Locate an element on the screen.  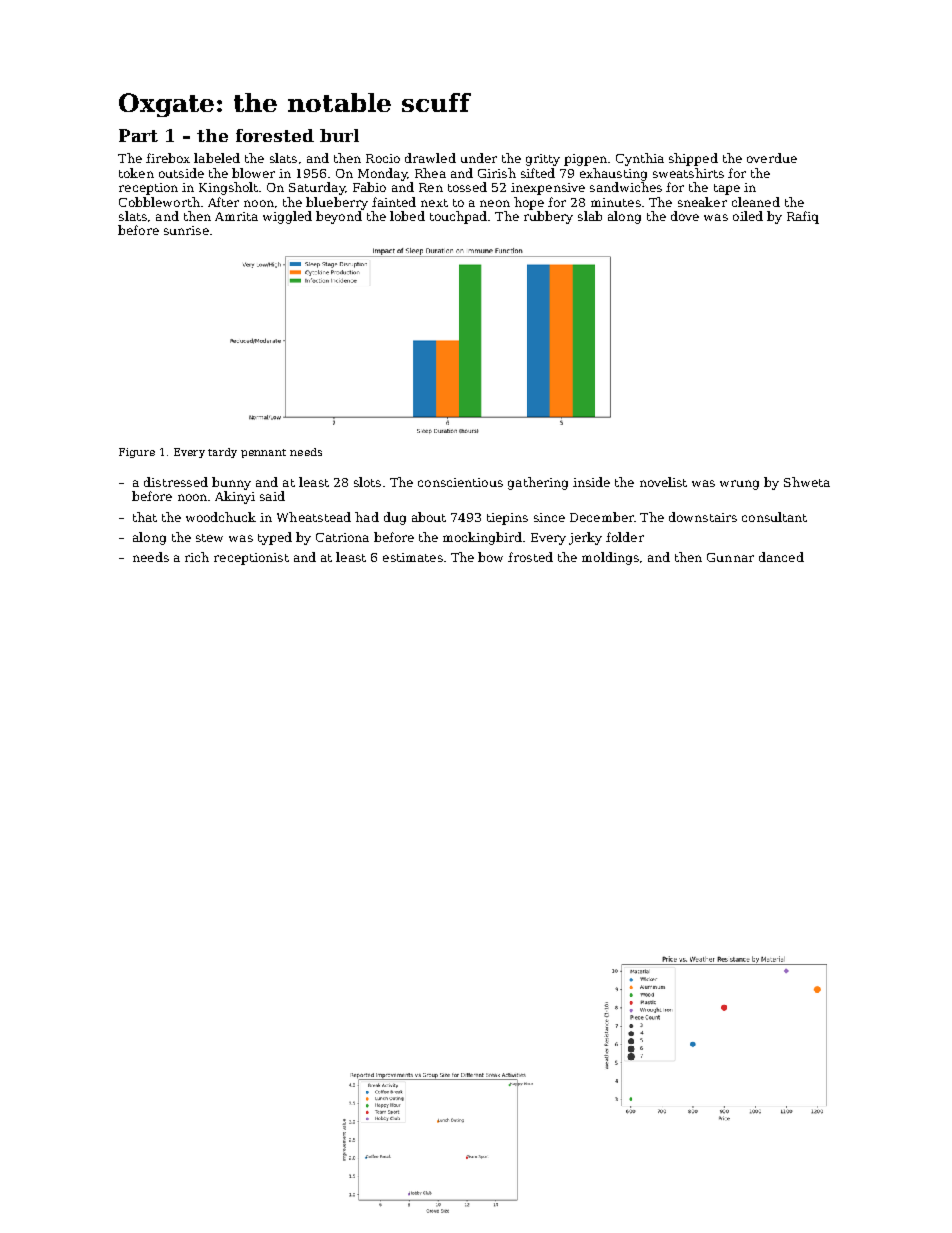
pennant is located at coordinates (263, 453).
